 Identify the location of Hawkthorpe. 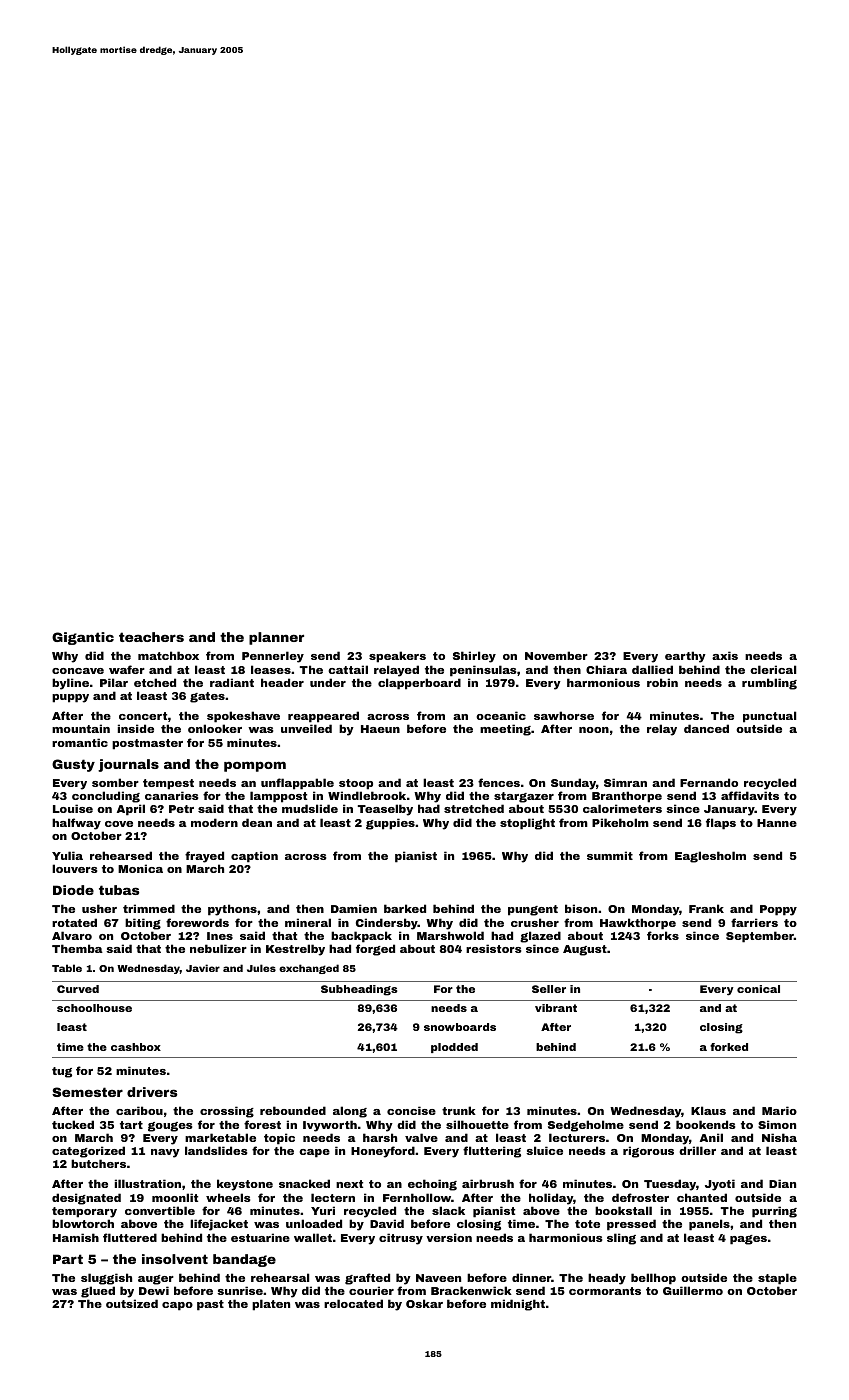
(638, 924).
